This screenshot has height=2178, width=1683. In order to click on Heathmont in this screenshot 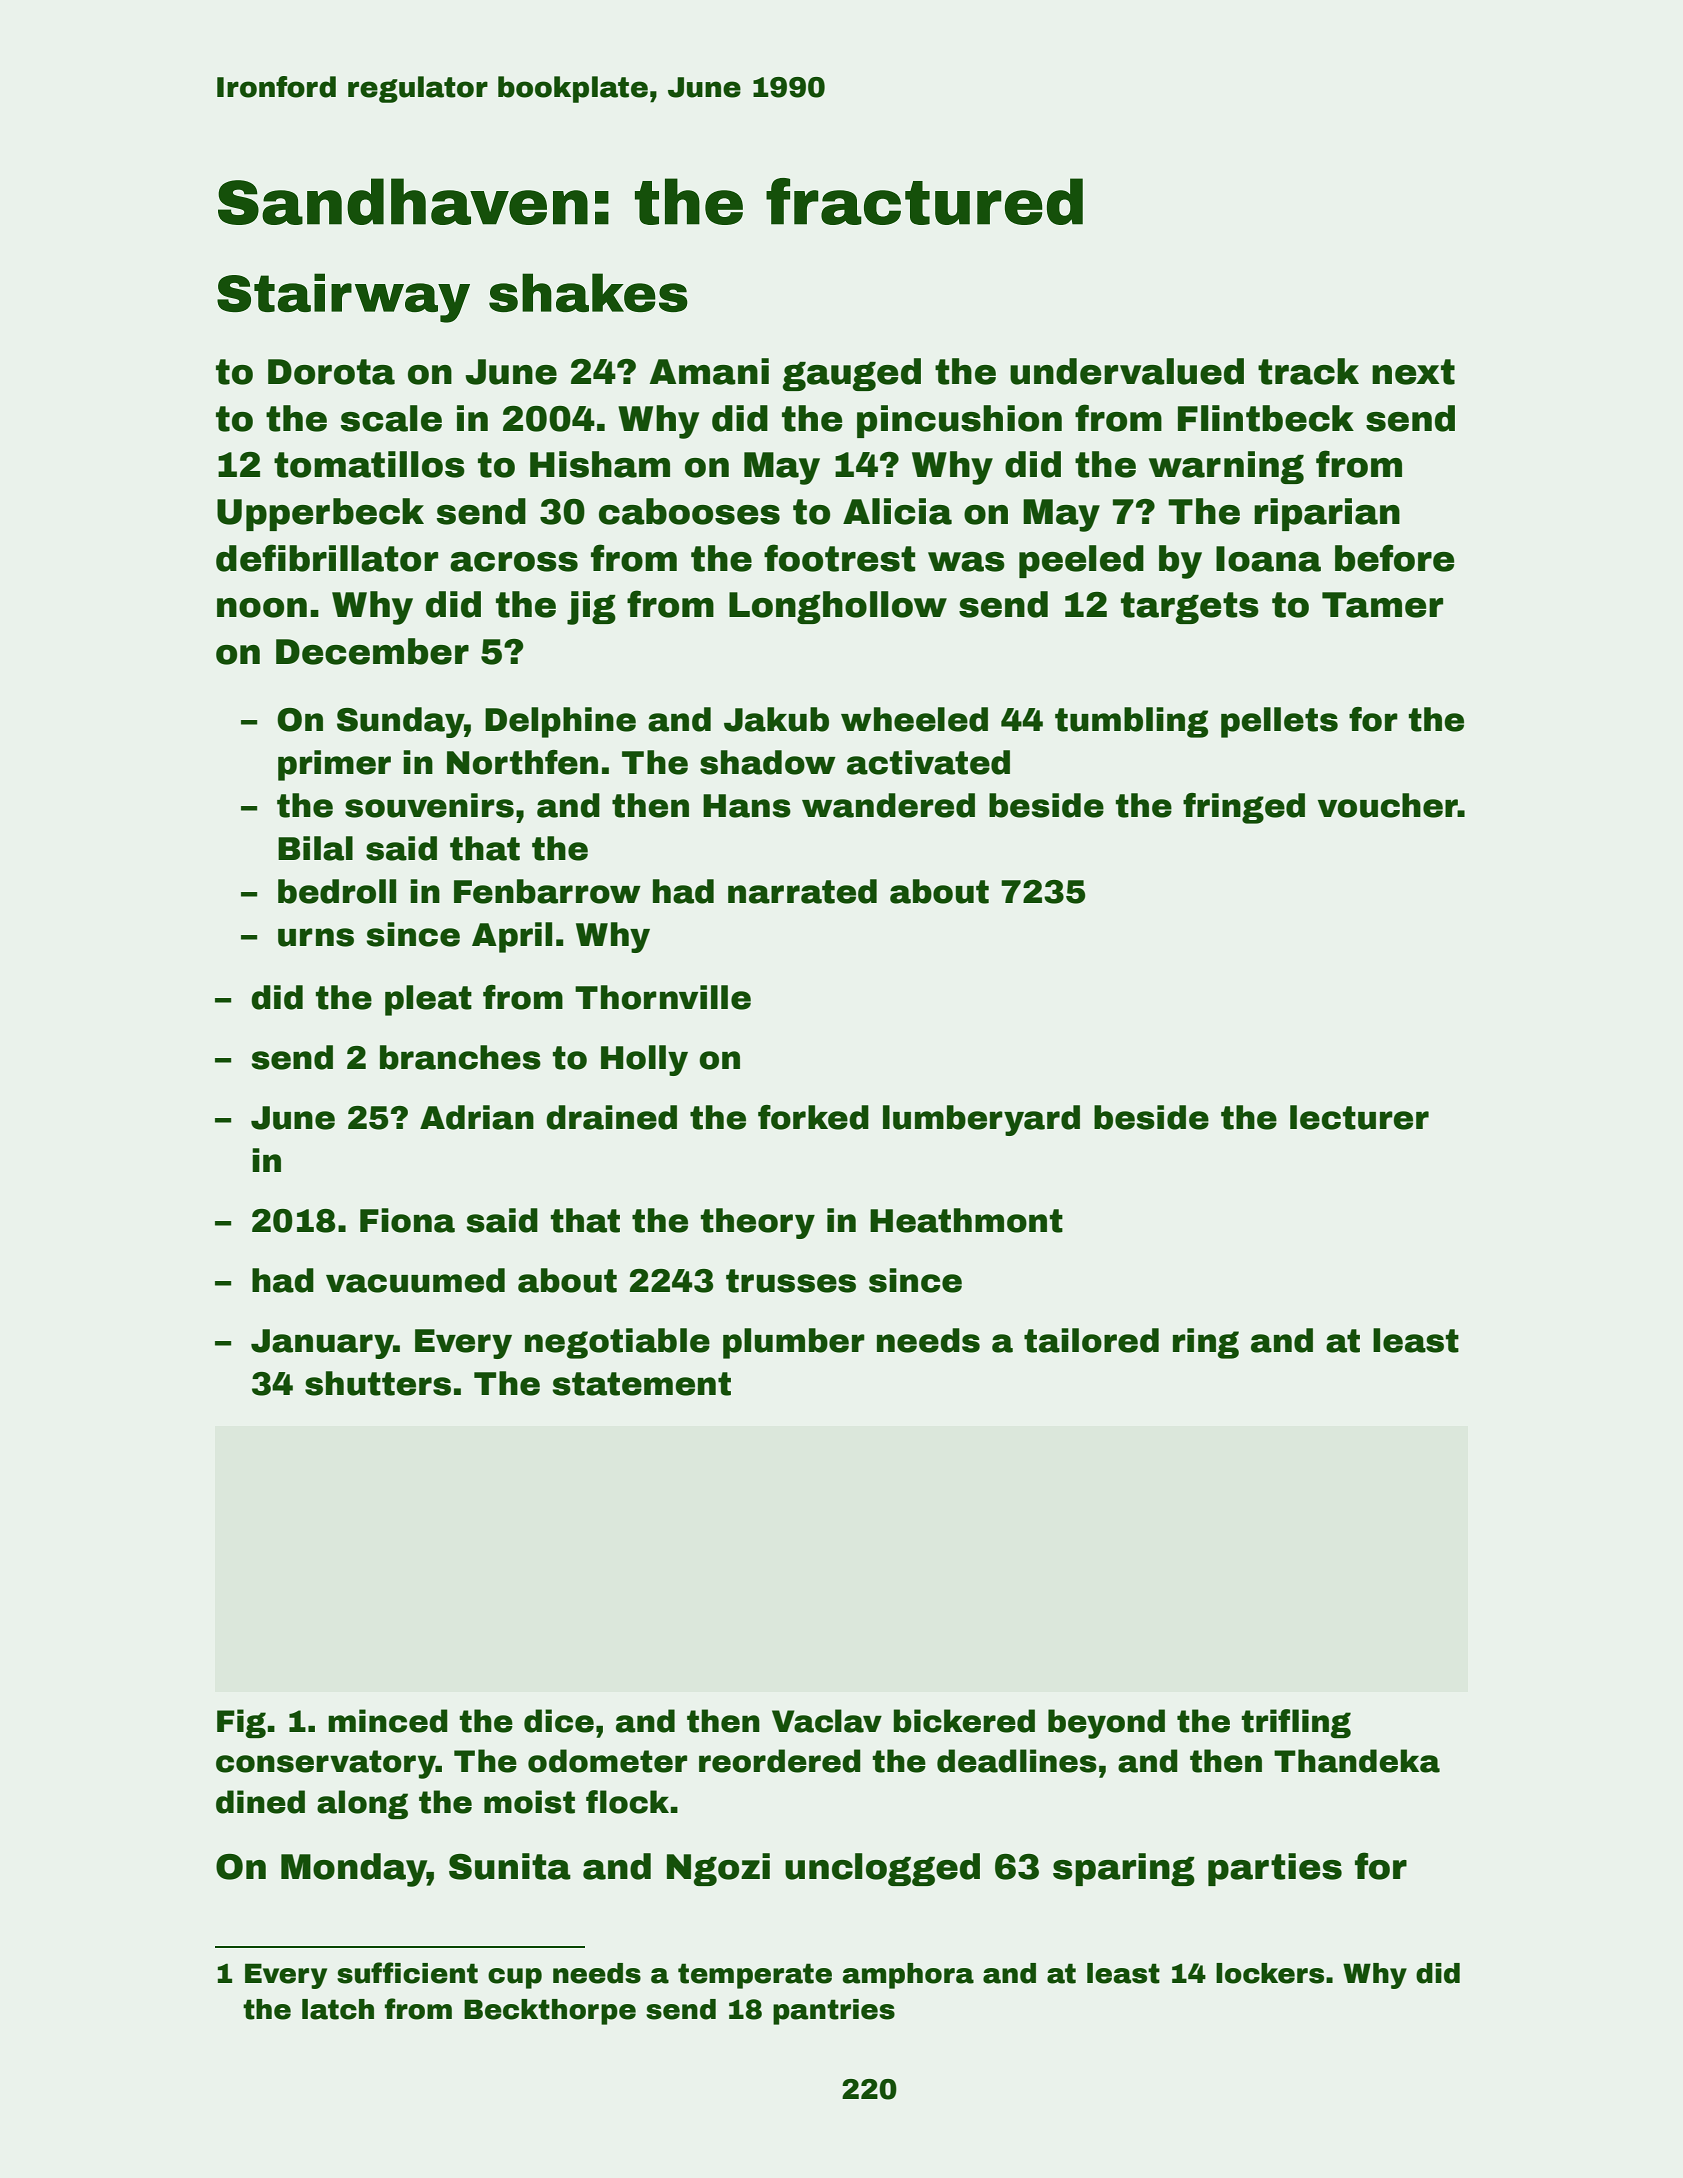, I will do `click(966, 1220)`.
